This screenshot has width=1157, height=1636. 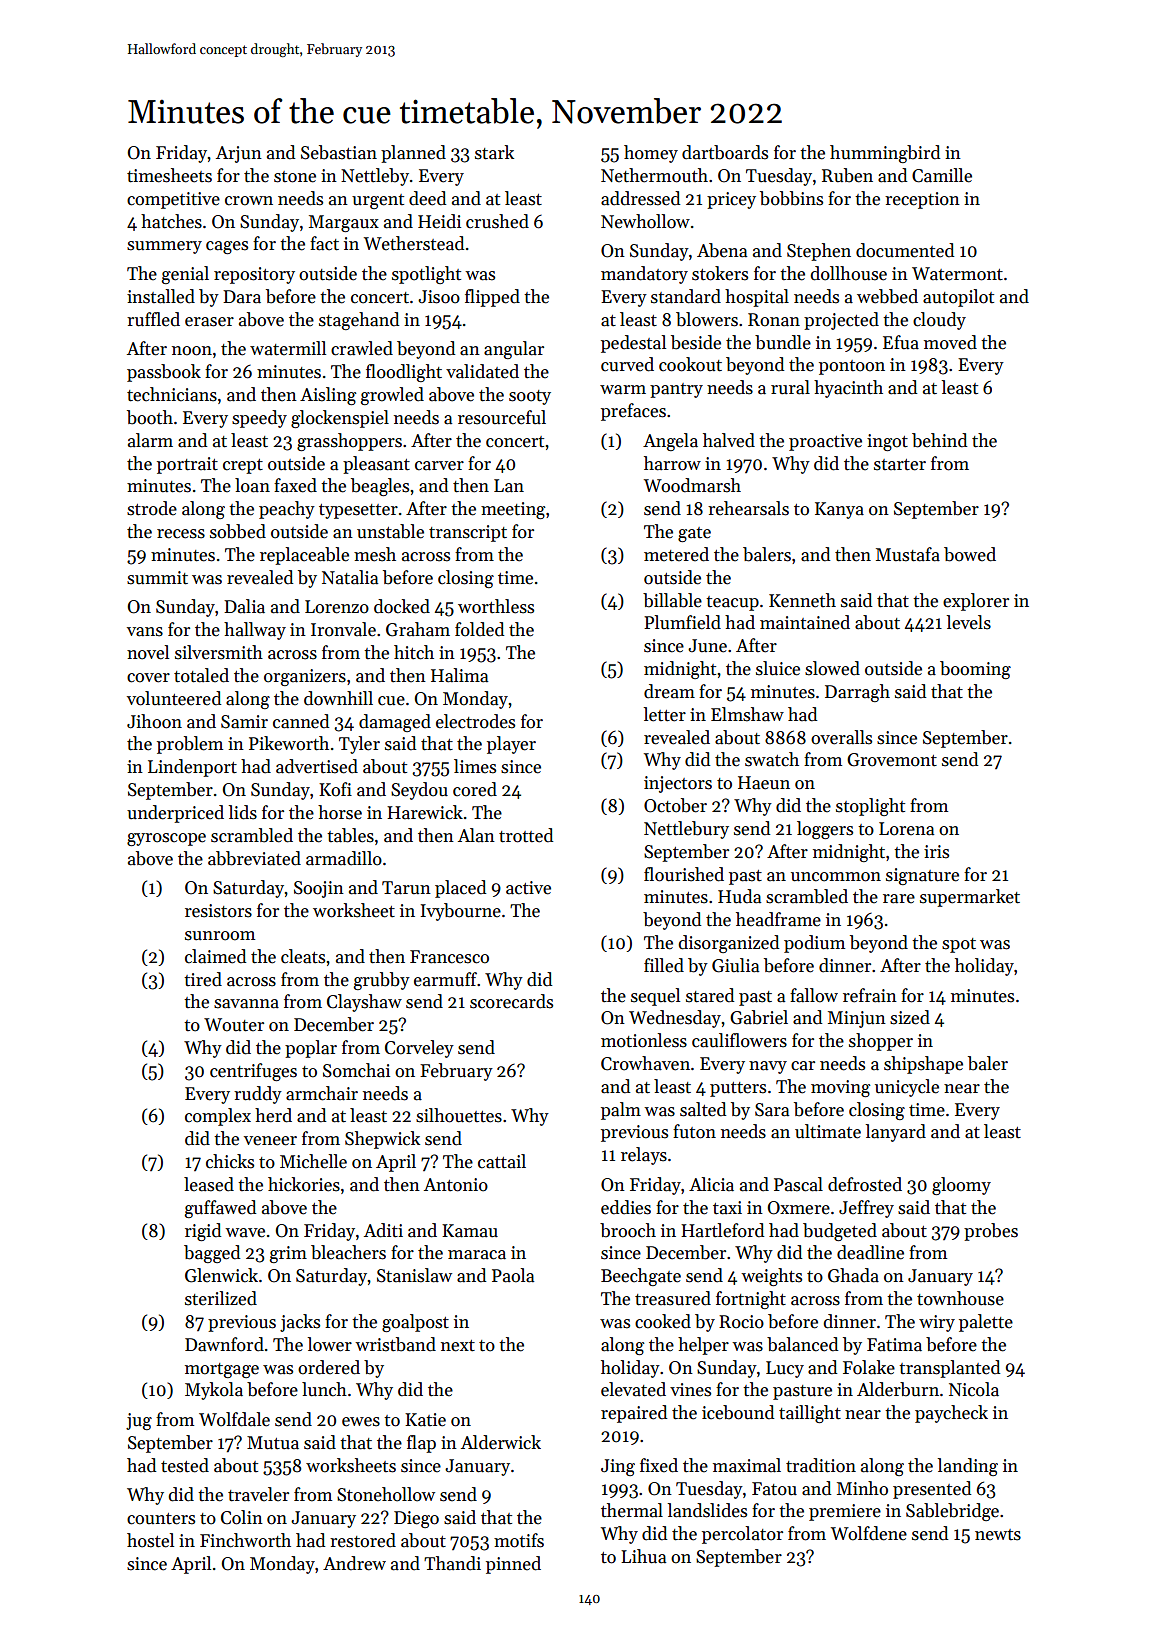 I want to click on Samir, so click(x=244, y=722).
